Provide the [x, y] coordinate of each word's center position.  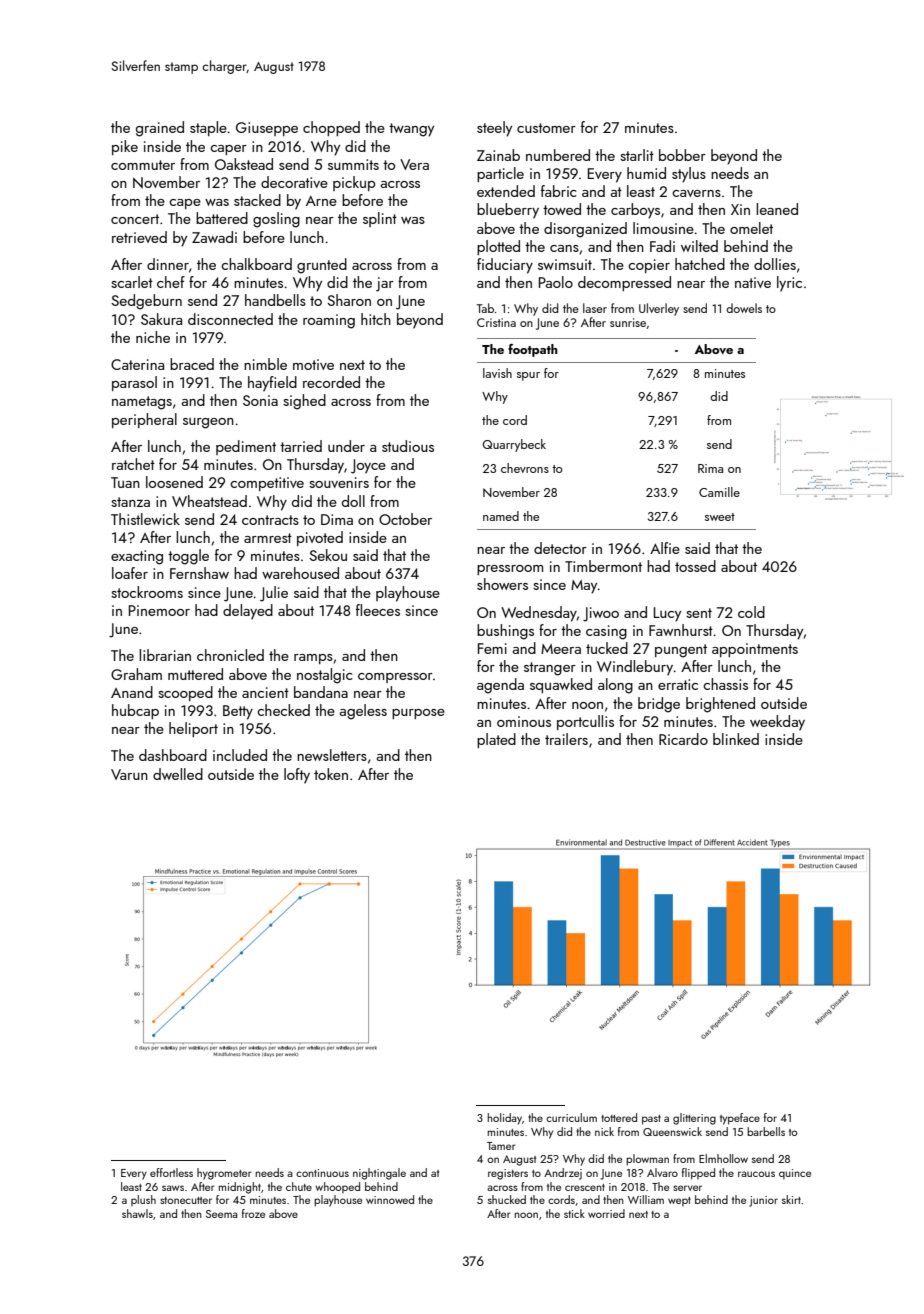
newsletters [332, 755]
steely [494, 129]
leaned [777, 209]
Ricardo [683, 739]
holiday [505, 1119]
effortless [171, 1172]
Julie [274, 594]
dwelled [178, 774]
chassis [725, 684]
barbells [766, 1131]
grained [160, 129]
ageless [363, 712]
